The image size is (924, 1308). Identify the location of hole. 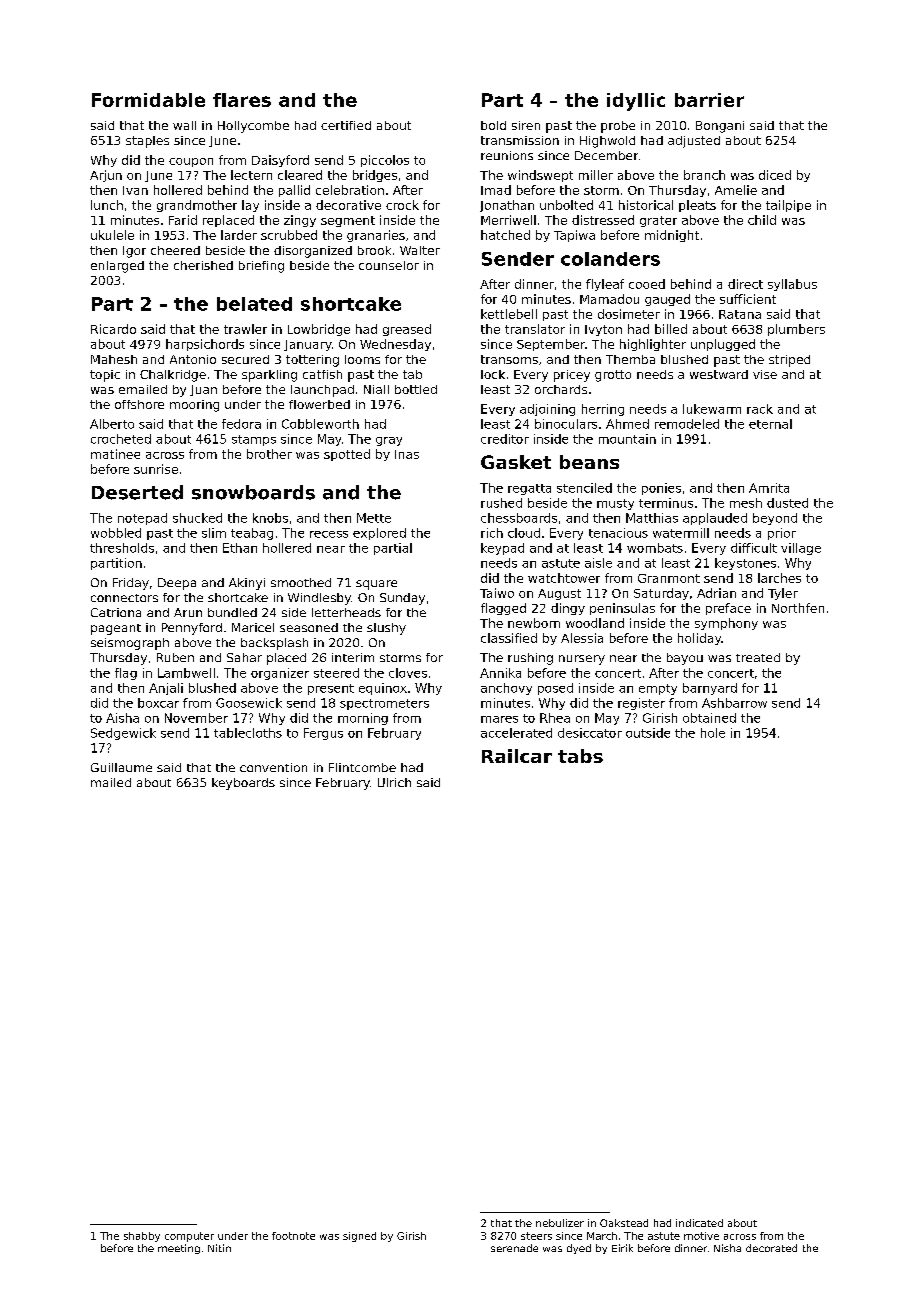
(713, 733).
